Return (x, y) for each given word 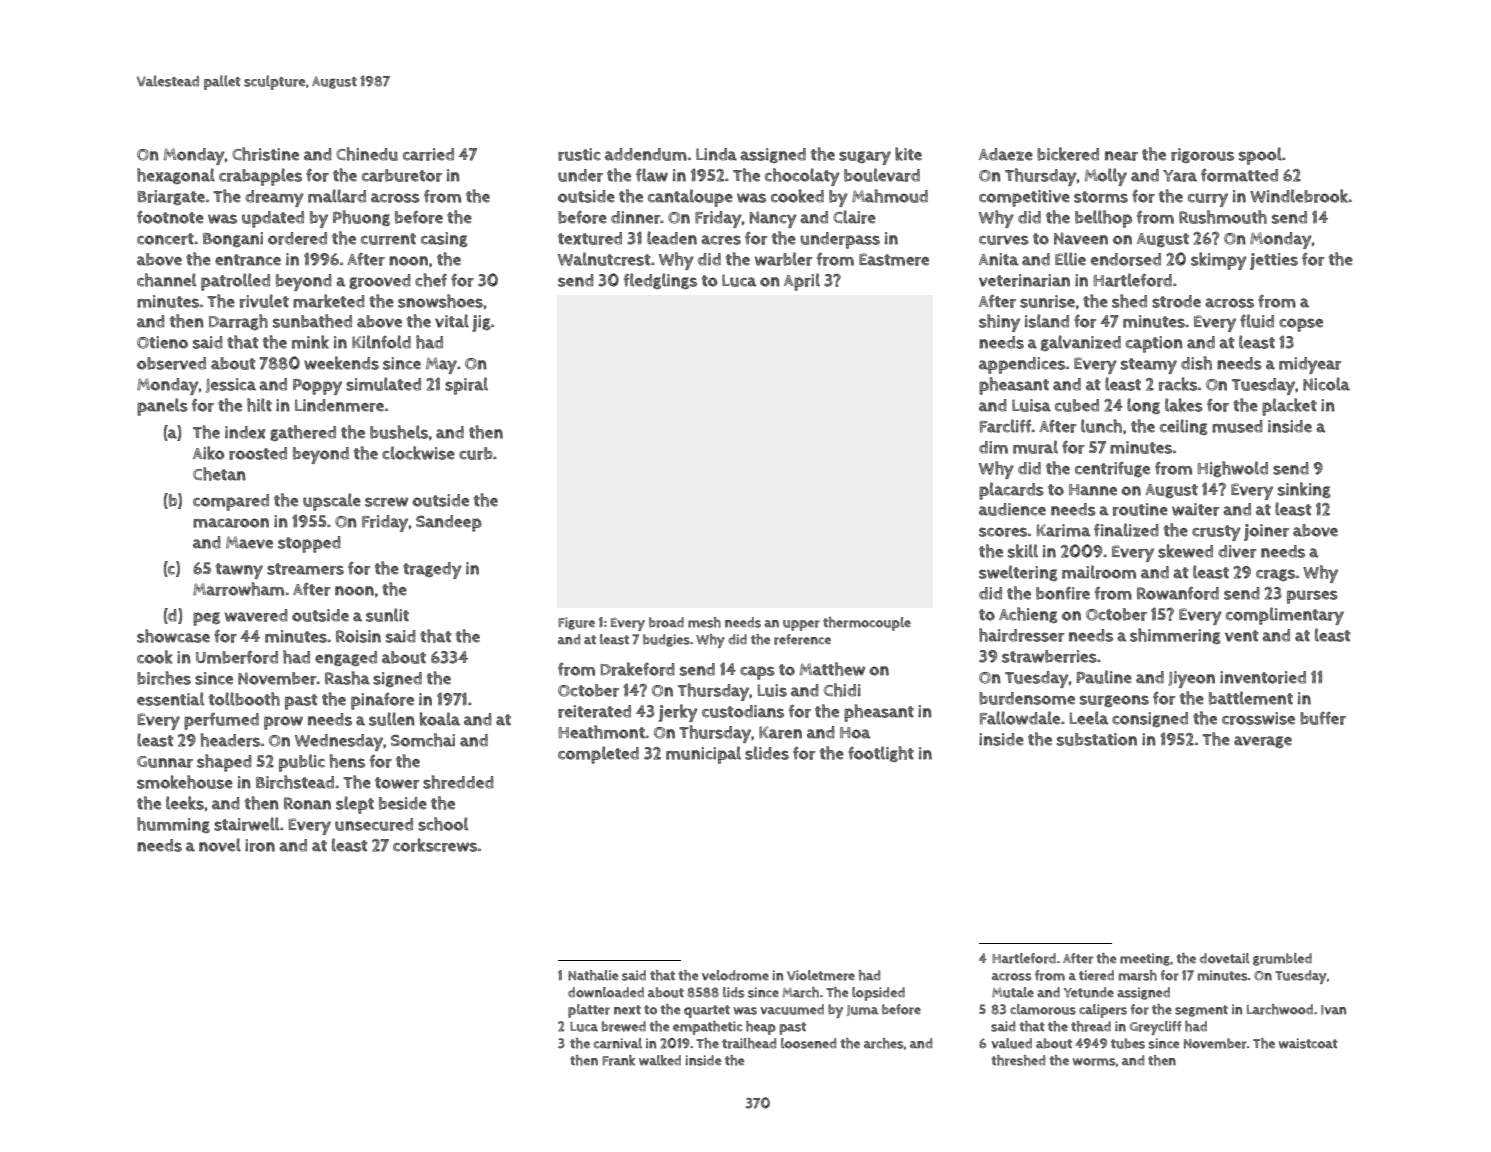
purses (1312, 597)
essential (170, 699)
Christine (265, 154)
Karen (780, 732)
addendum (646, 154)
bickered (1068, 154)
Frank (618, 1060)
